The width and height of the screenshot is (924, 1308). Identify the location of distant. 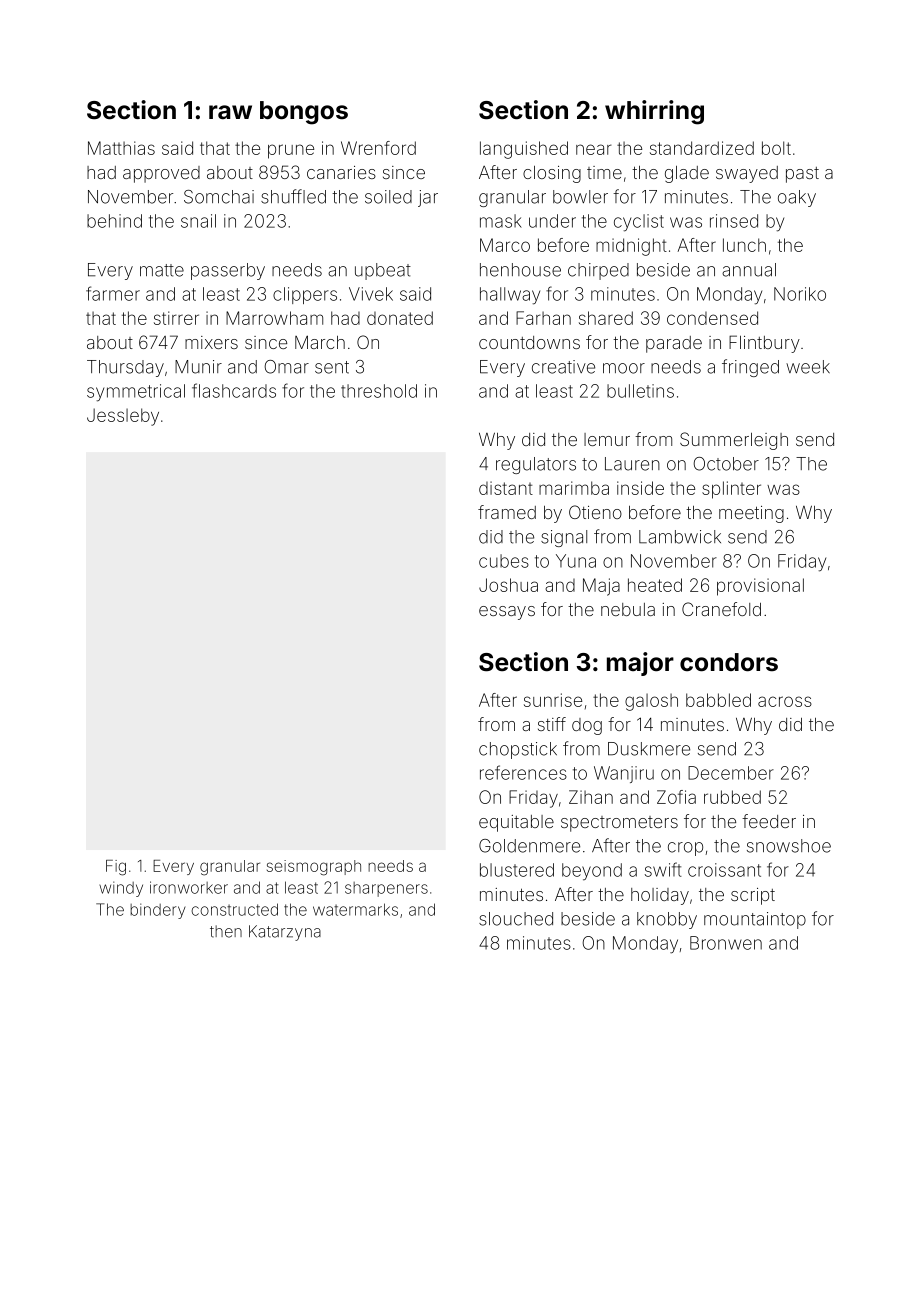
(506, 488).
